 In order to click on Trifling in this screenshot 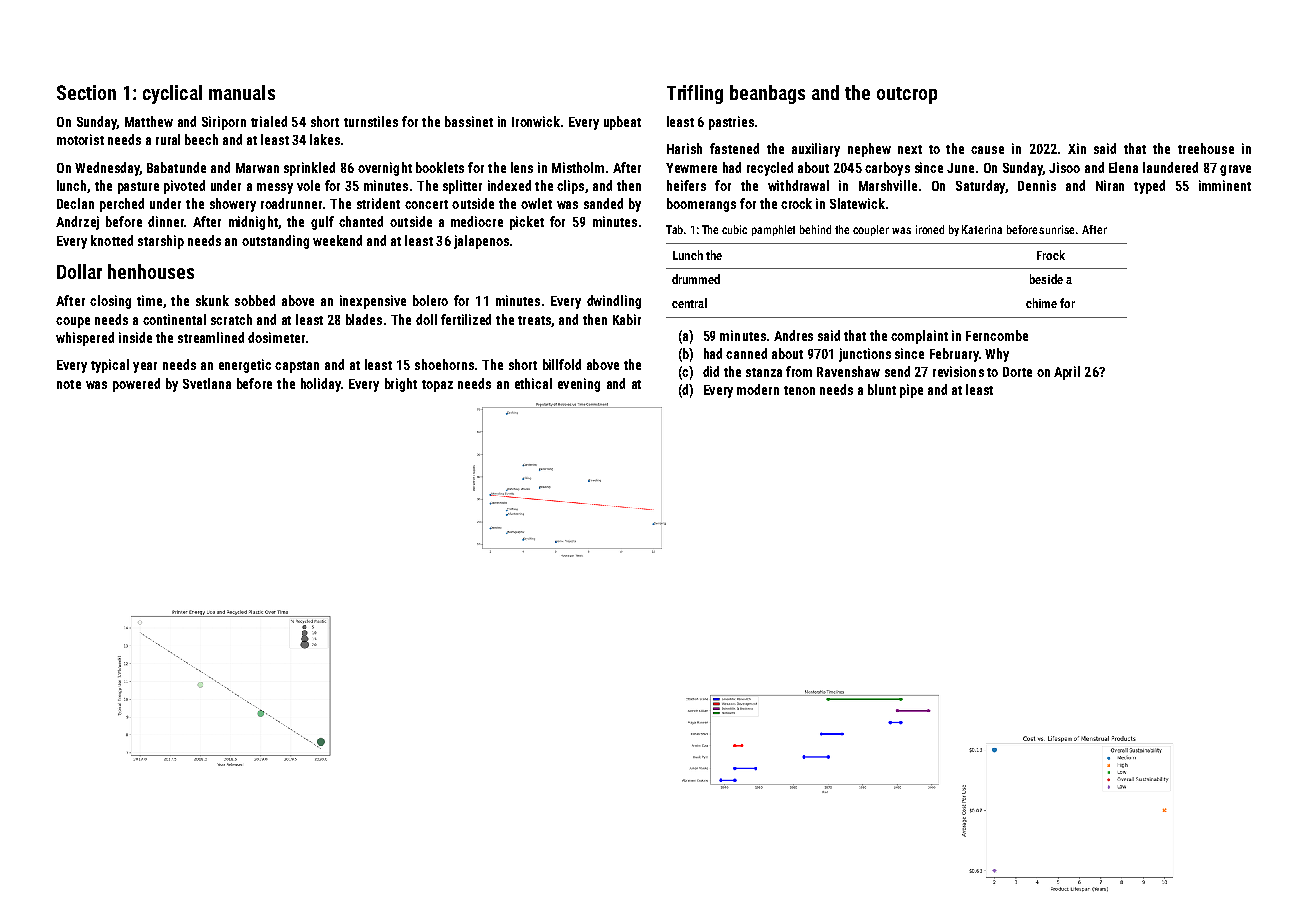, I will do `click(695, 94)`.
